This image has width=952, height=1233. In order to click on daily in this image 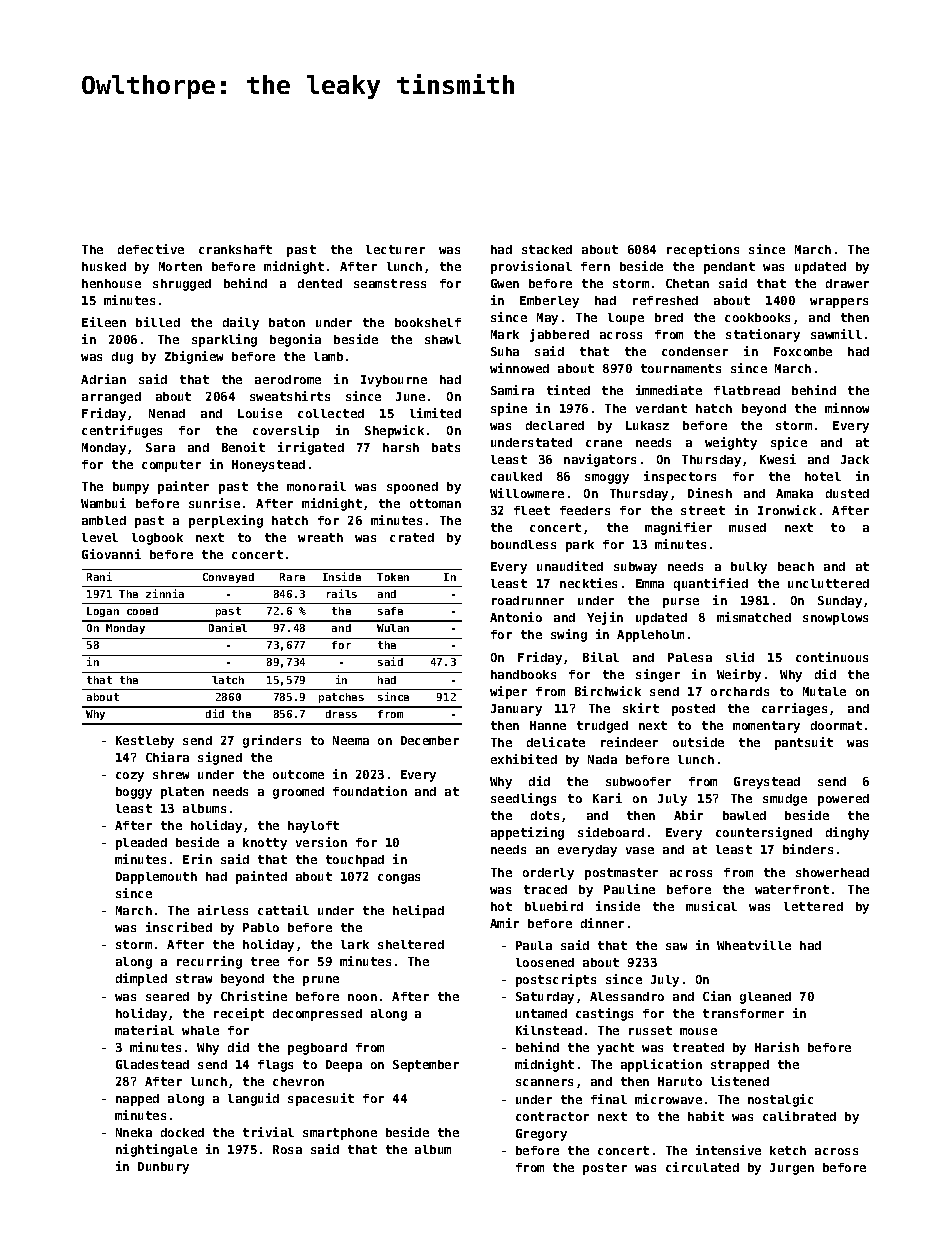, I will do `click(241, 323)`.
